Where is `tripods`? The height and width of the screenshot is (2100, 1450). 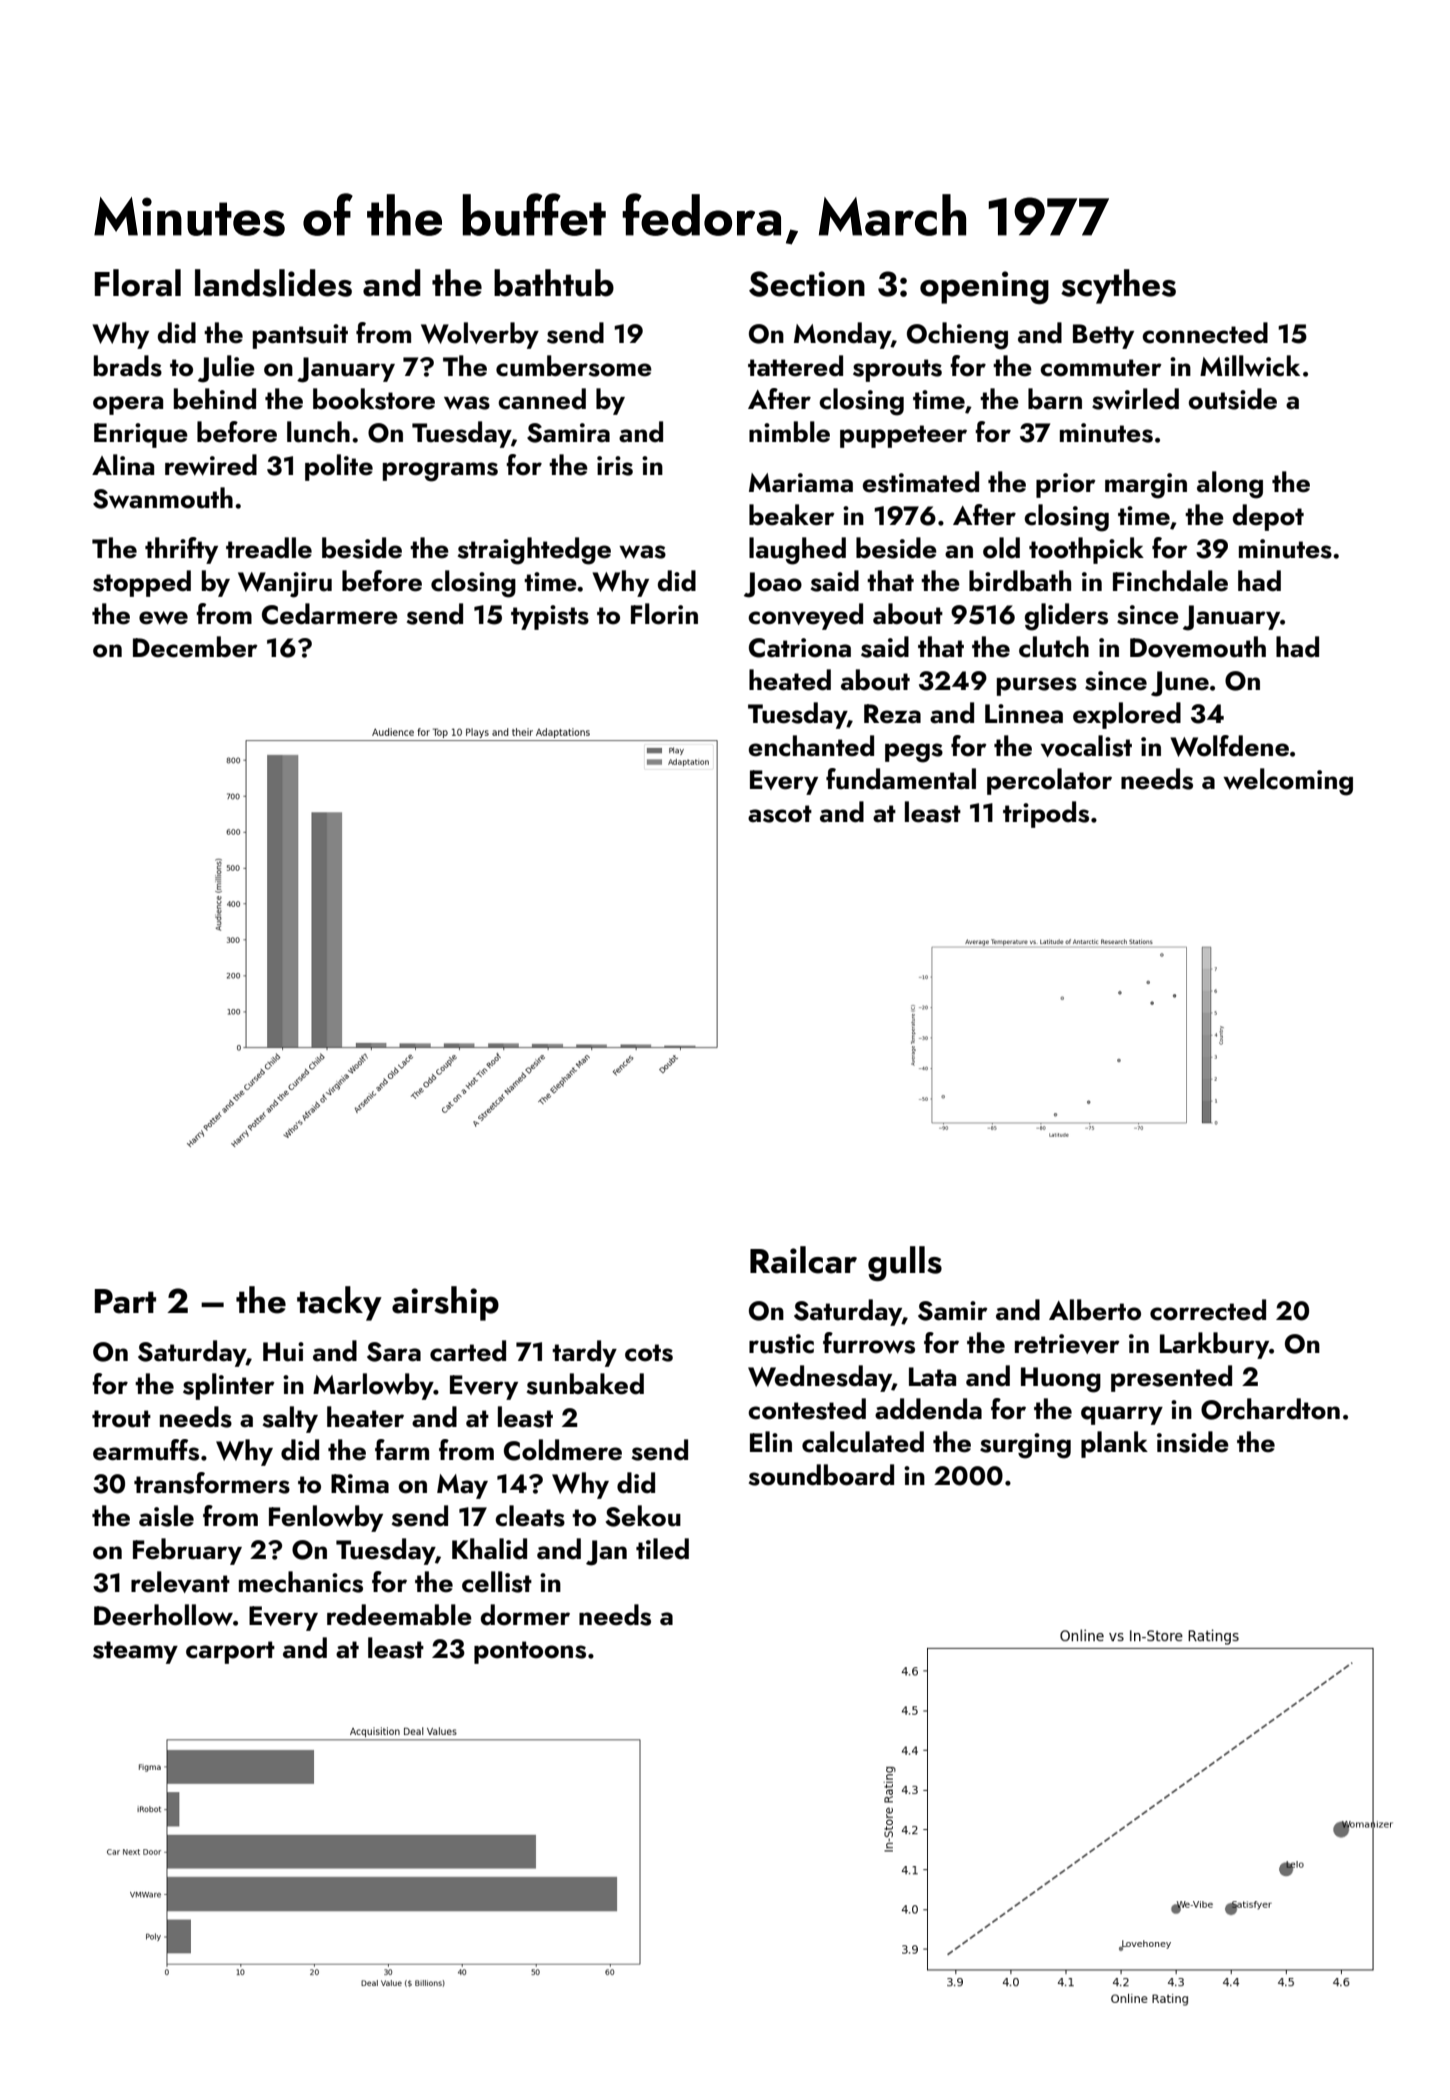
tripods is located at coordinates (1046, 814).
